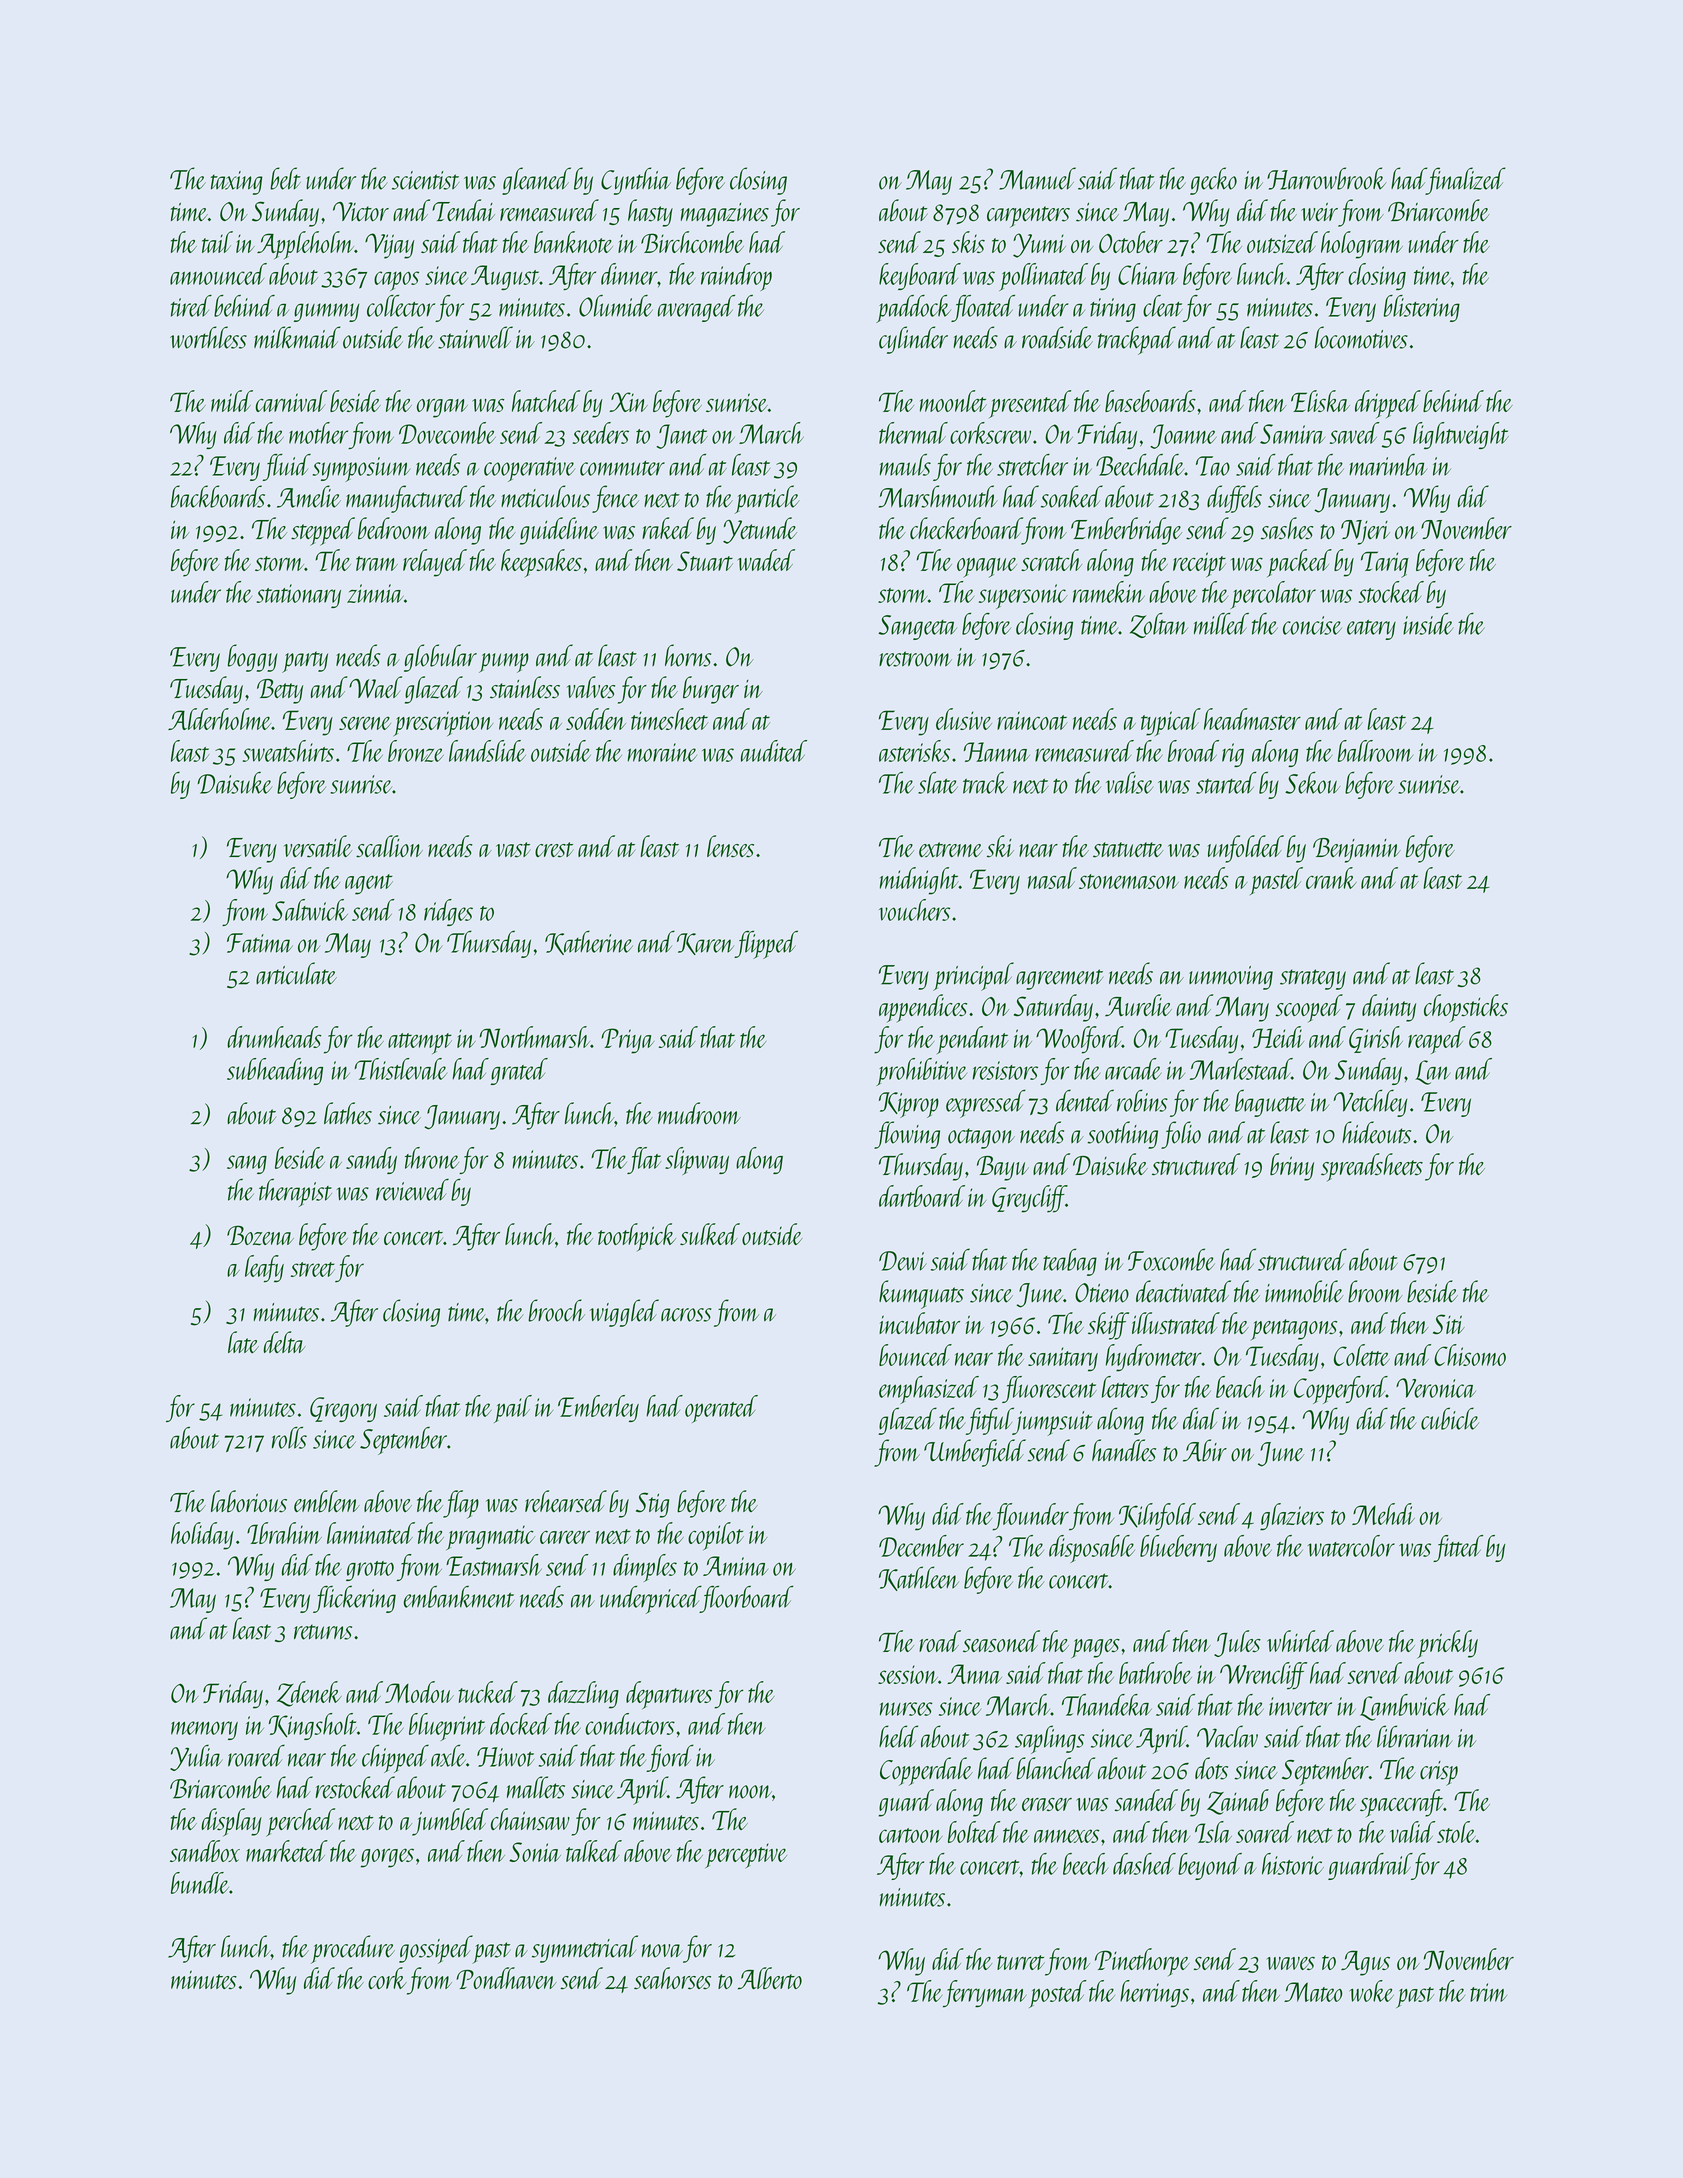 This document has width=1683, height=2178. What do you see at coordinates (566, 1501) in the document?
I see `rehearsed` at bounding box center [566, 1501].
